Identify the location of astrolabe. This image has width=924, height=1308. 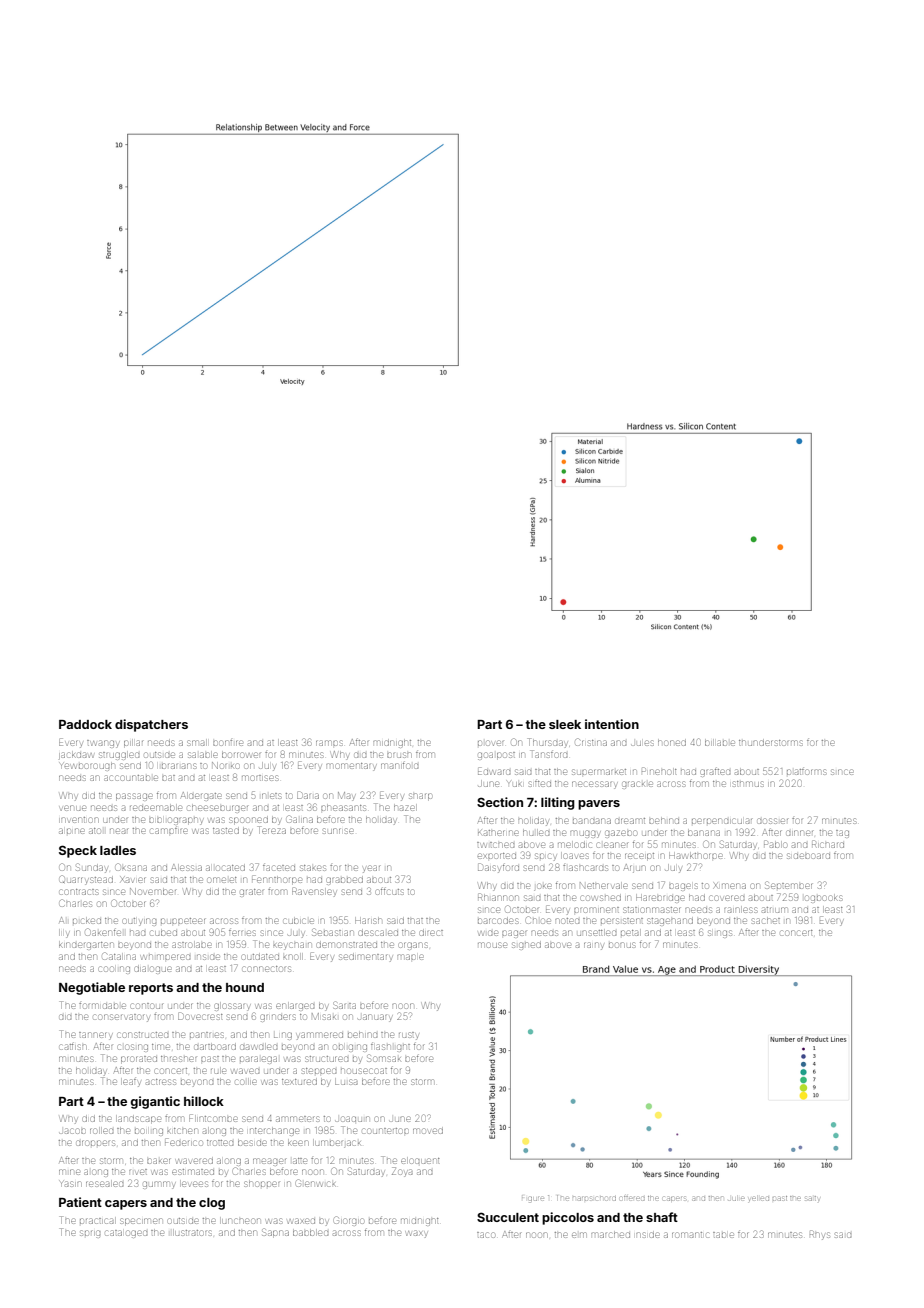
(192, 945).
